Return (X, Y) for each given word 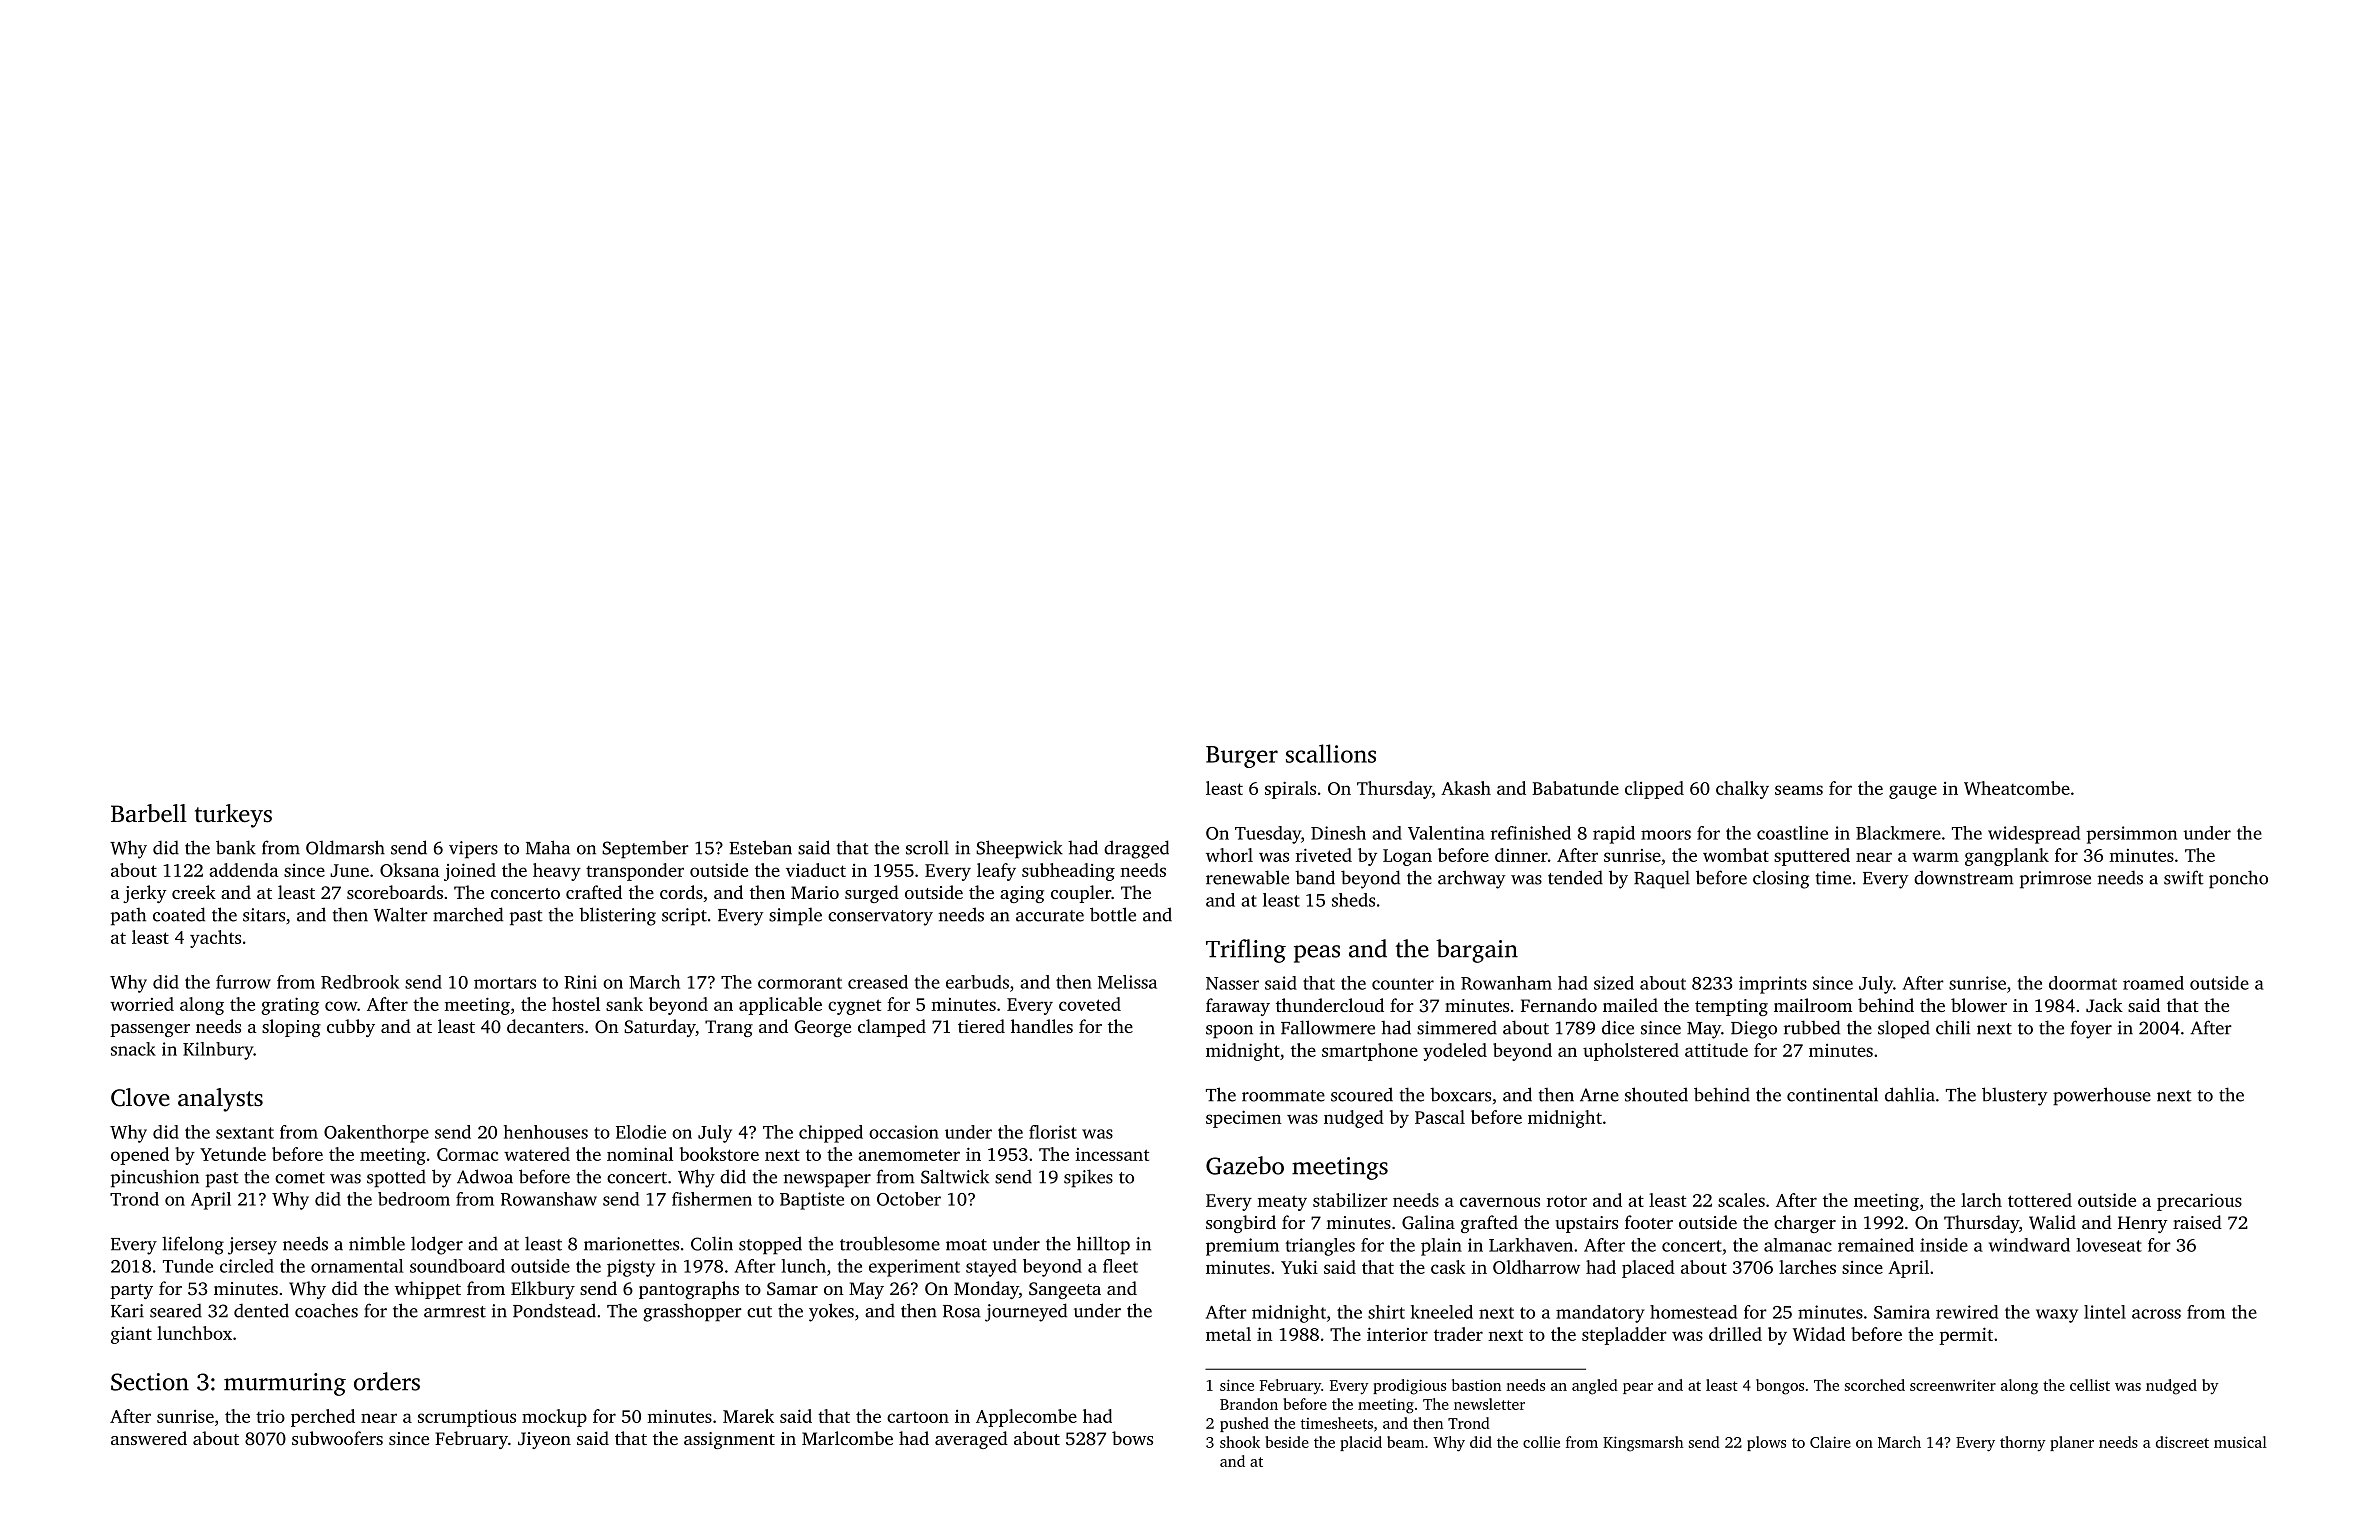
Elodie (641, 1132)
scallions (1331, 753)
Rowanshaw (549, 1199)
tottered (2040, 1200)
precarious (2199, 1202)
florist (1053, 1132)
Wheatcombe (2017, 788)
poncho (2238, 879)
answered (149, 1438)
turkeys (233, 816)
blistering (617, 916)
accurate (1050, 916)
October (909, 1199)
